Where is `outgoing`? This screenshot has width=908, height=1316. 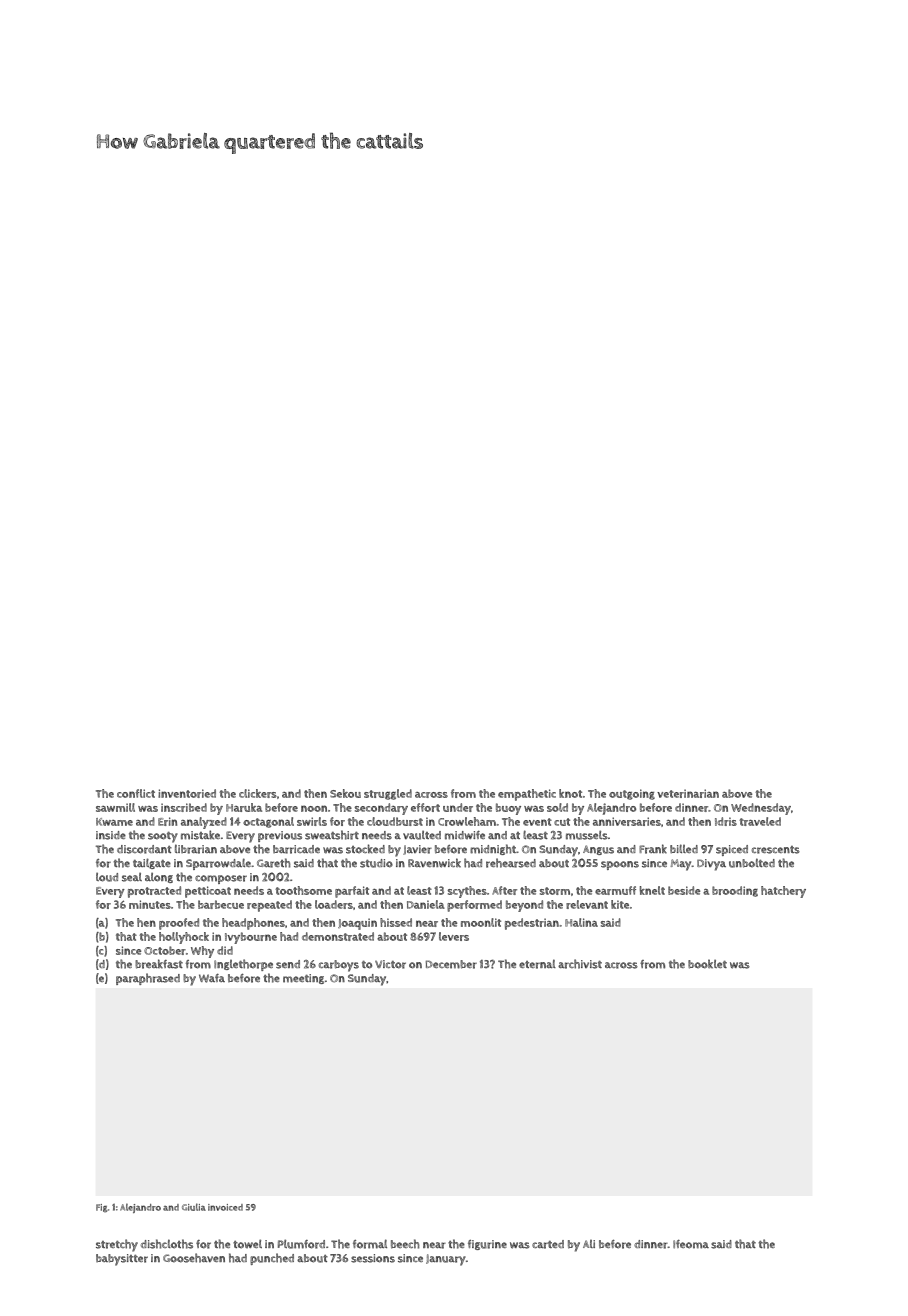 outgoing is located at coordinates (632, 794).
